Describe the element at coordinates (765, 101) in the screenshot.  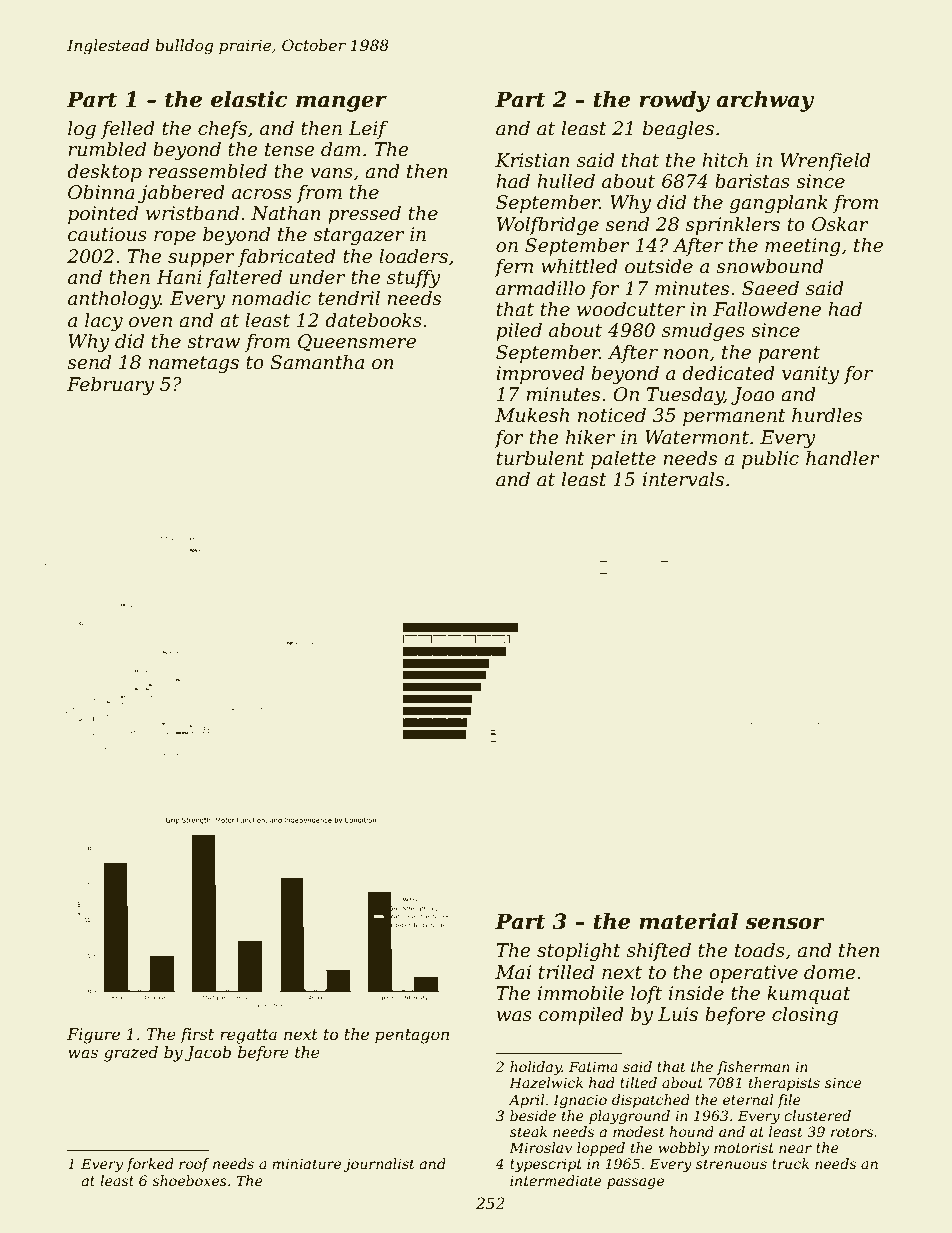
I see `archway` at that location.
